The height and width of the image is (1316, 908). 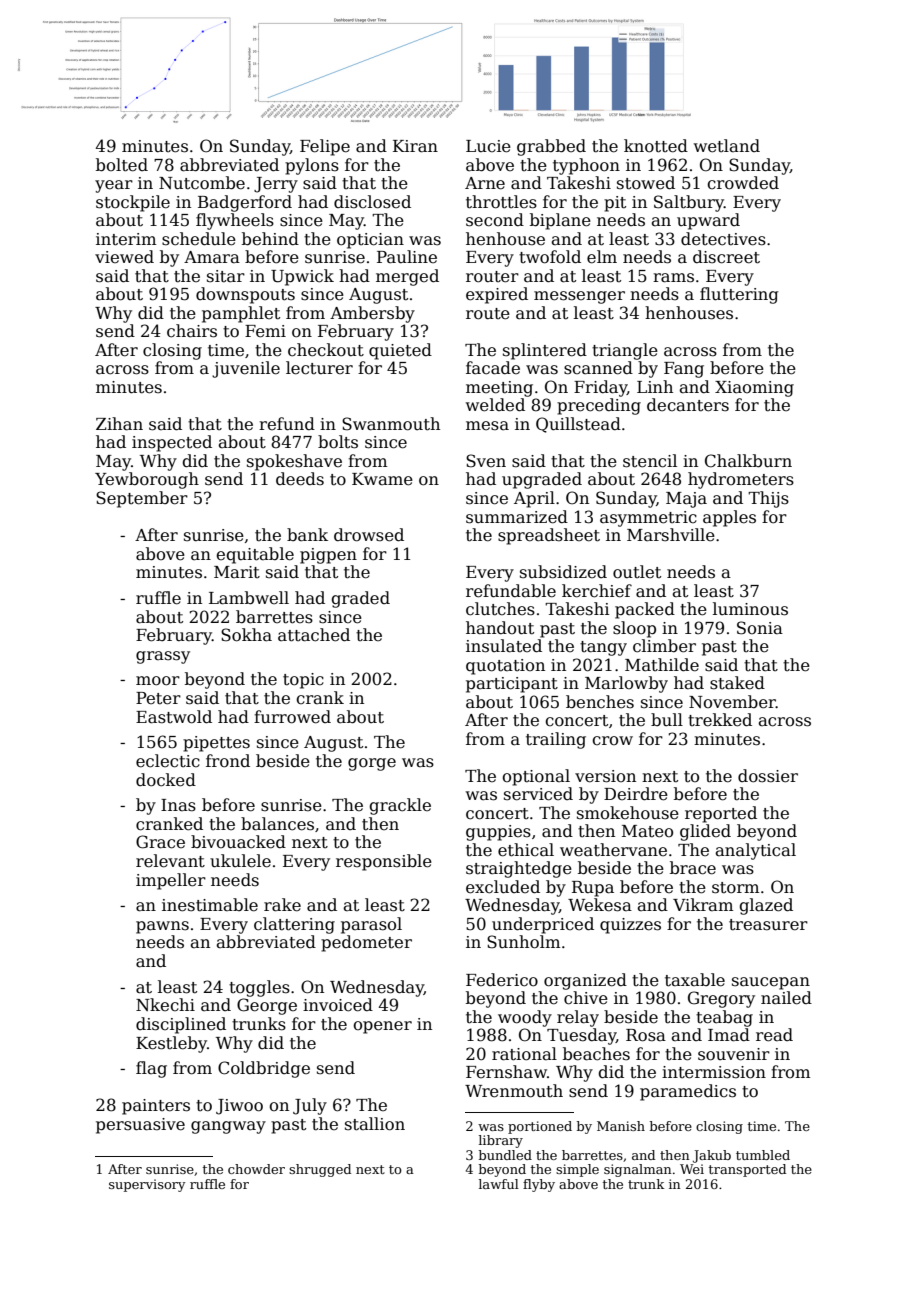 What do you see at coordinates (140, 1126) in the image?
I see `persuasive` at bounding box center [140, 1126].
